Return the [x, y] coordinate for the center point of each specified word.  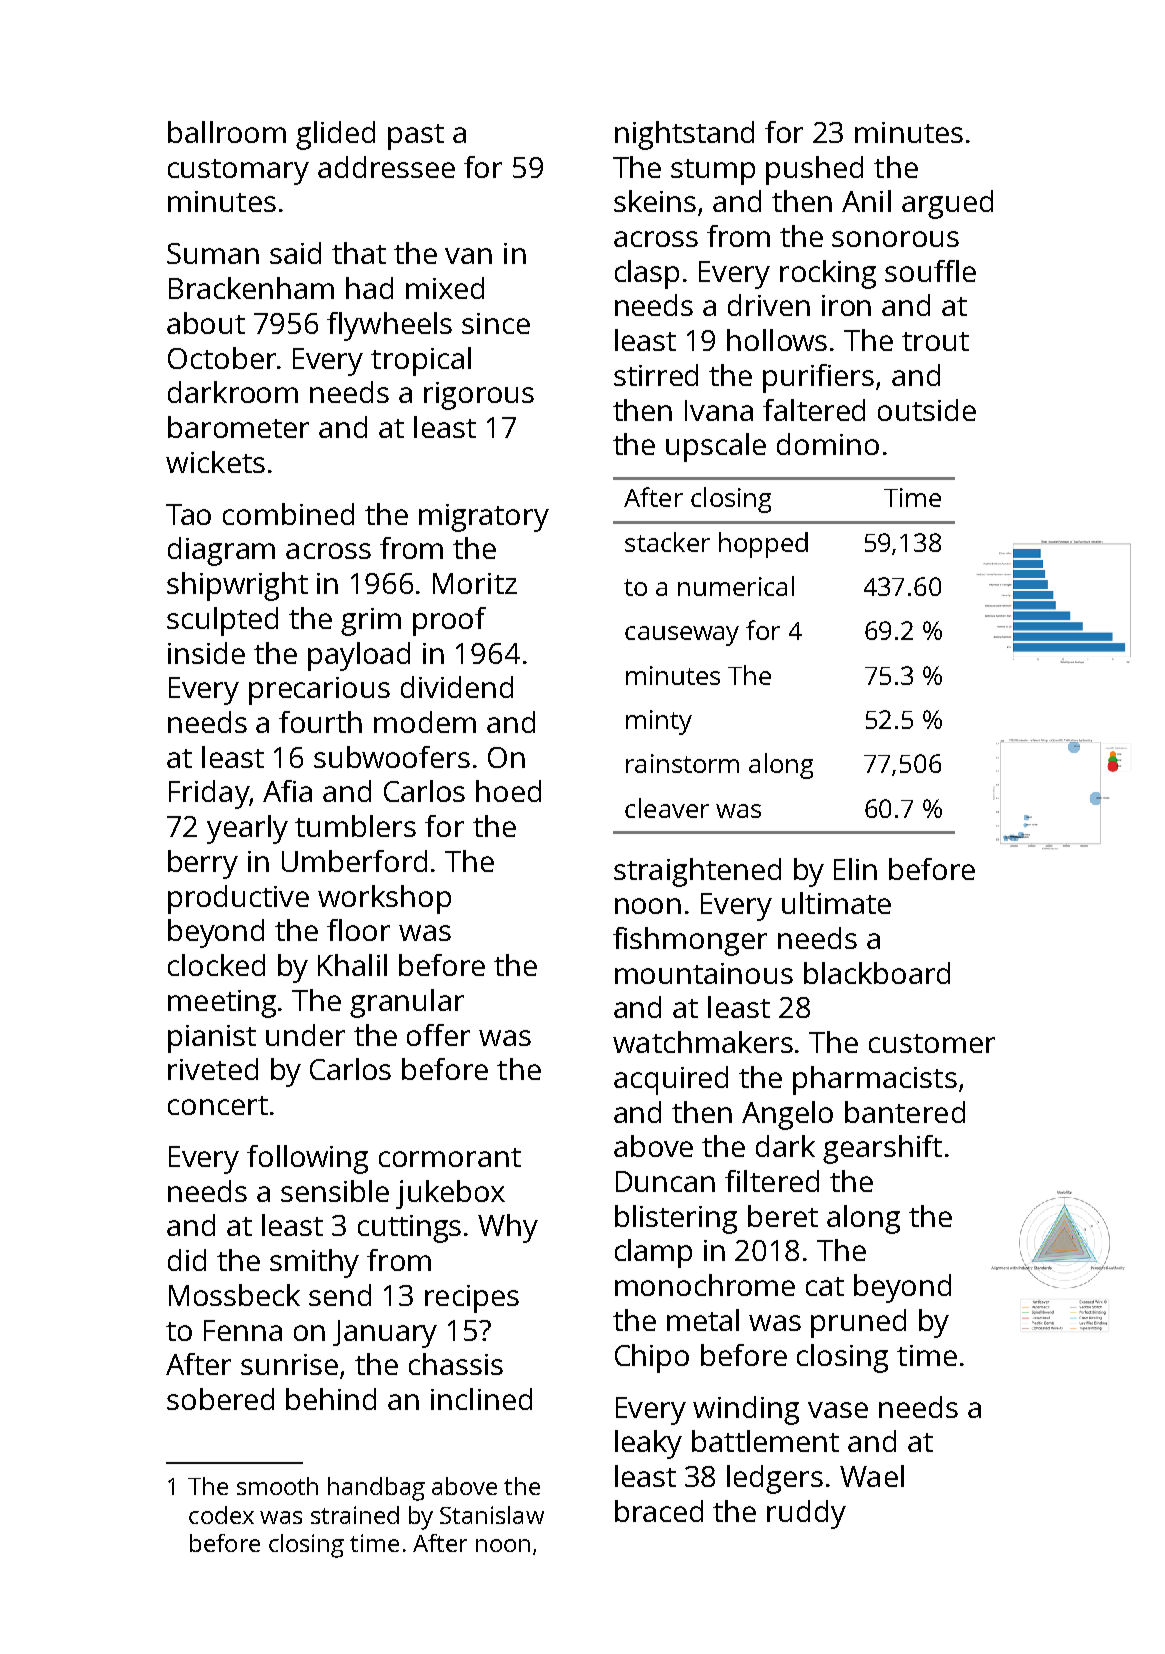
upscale [716, 447]
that [359, 253]
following [307, 1159]
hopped [763, 545]
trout [935, 341]
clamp [653, 1253]
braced [659, 1511]
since [496, 323]
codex [221, 1515]
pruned [858, 1323]
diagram [221, 551]
